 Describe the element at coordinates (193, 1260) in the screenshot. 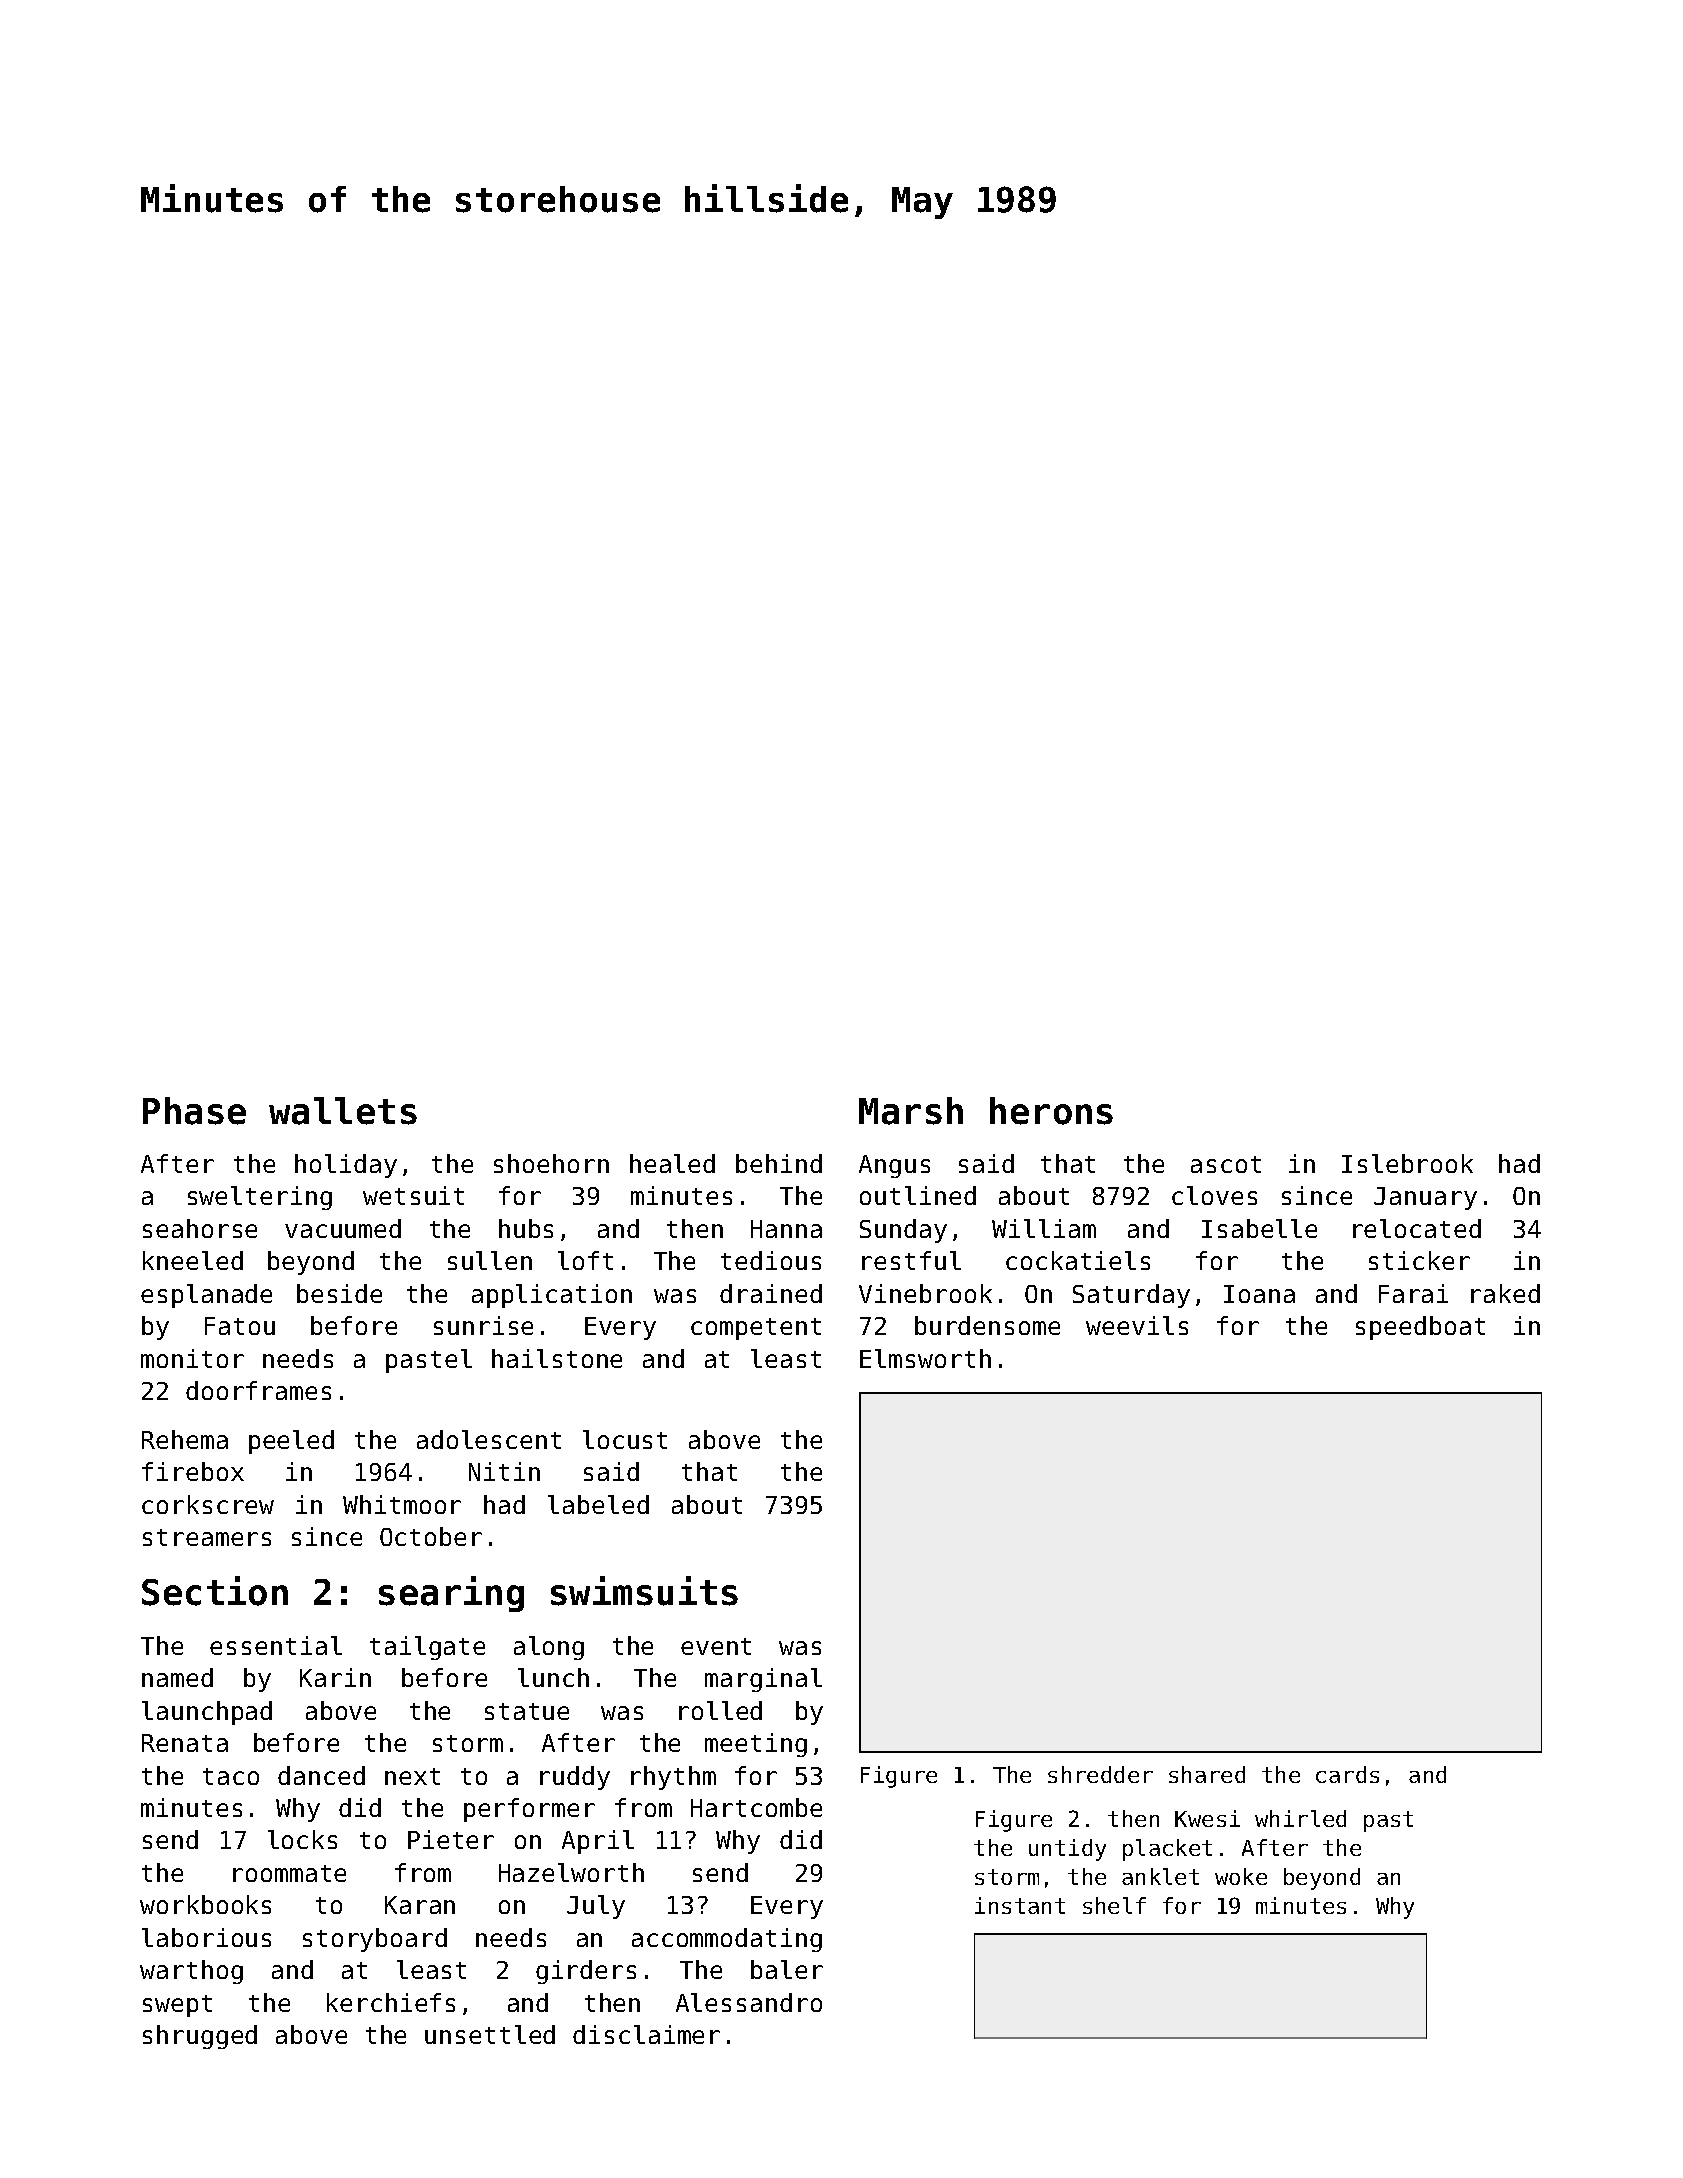

I see `kneeled` at that location.
